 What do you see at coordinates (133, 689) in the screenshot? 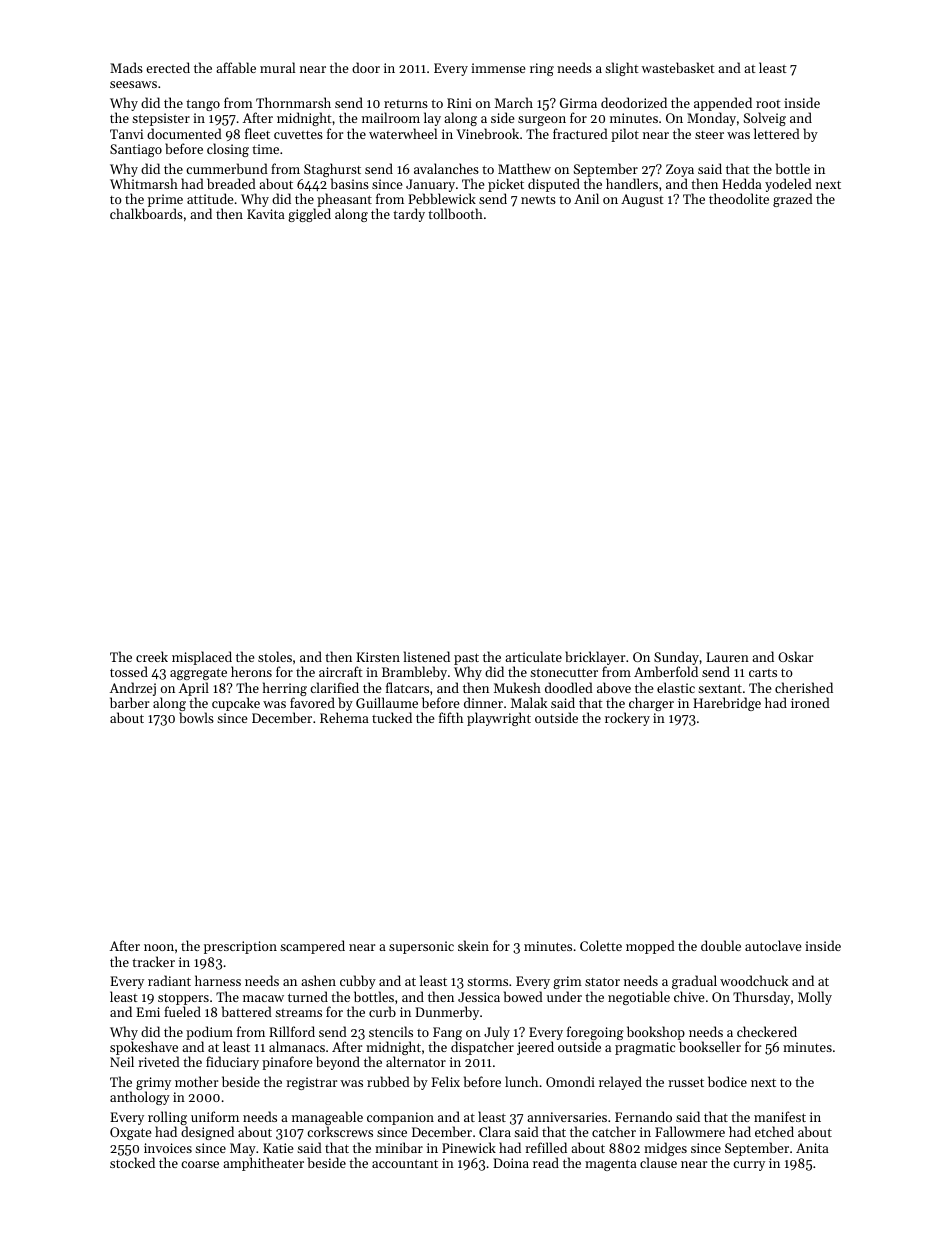
I see `Andrzej` at bounding box center [133, 689].
